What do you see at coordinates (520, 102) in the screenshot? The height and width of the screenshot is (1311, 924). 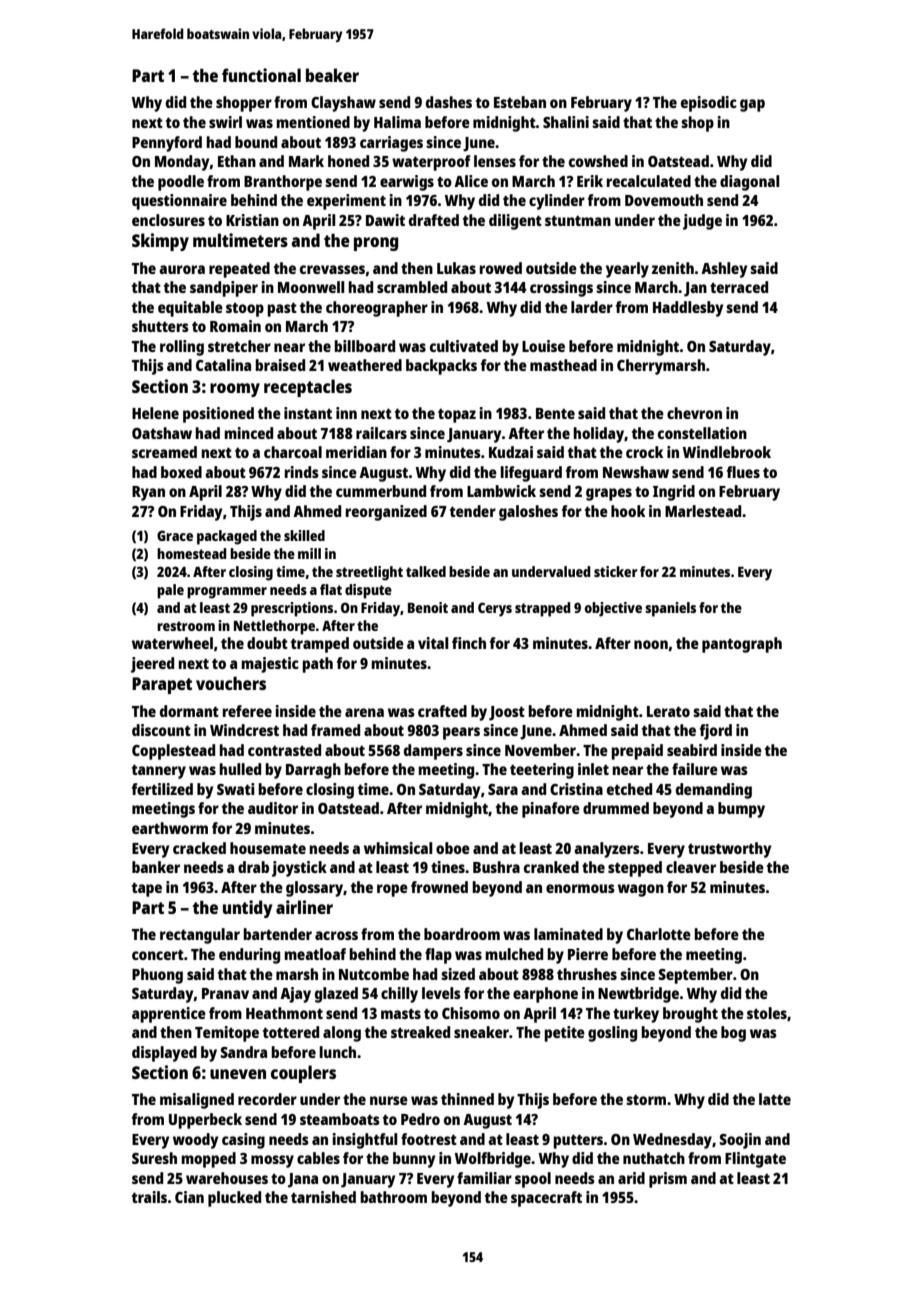 I see `Esteban` at bounding box center [520, 102].
